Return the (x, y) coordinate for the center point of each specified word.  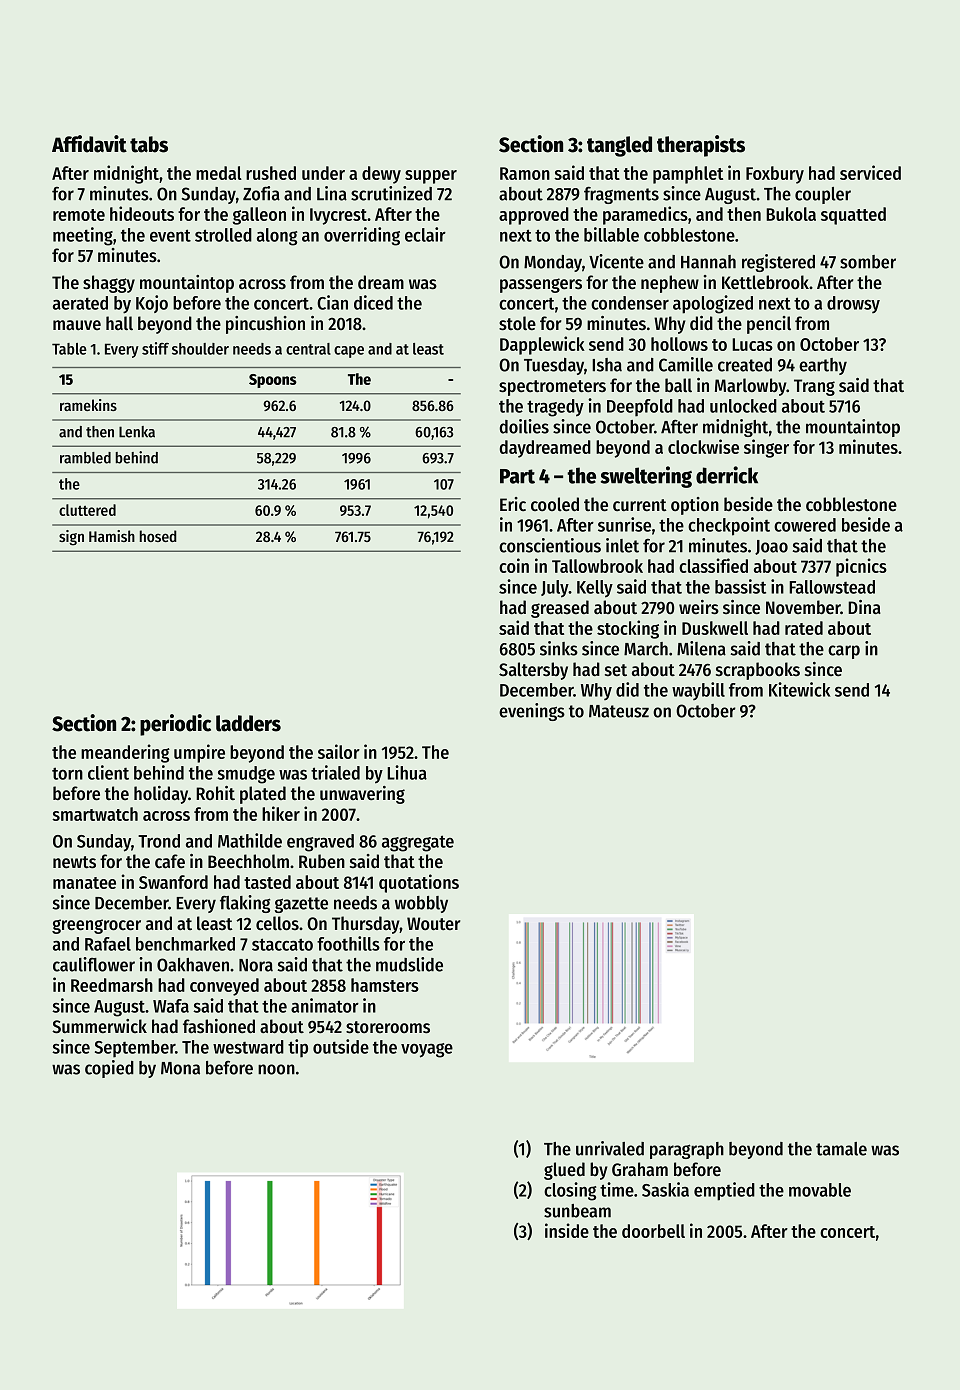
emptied (724, 1191)
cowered (805, 525)
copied (109, 1069)
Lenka (137, 432)
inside (567, 1230)
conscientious (550, 545)
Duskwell (715, 628)
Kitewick (799, 689)
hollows (679, 344)
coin (514, 565)
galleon (259, 216)
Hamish (112, 536)
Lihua (407, 772)
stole (517, 323)
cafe (170, 861)
